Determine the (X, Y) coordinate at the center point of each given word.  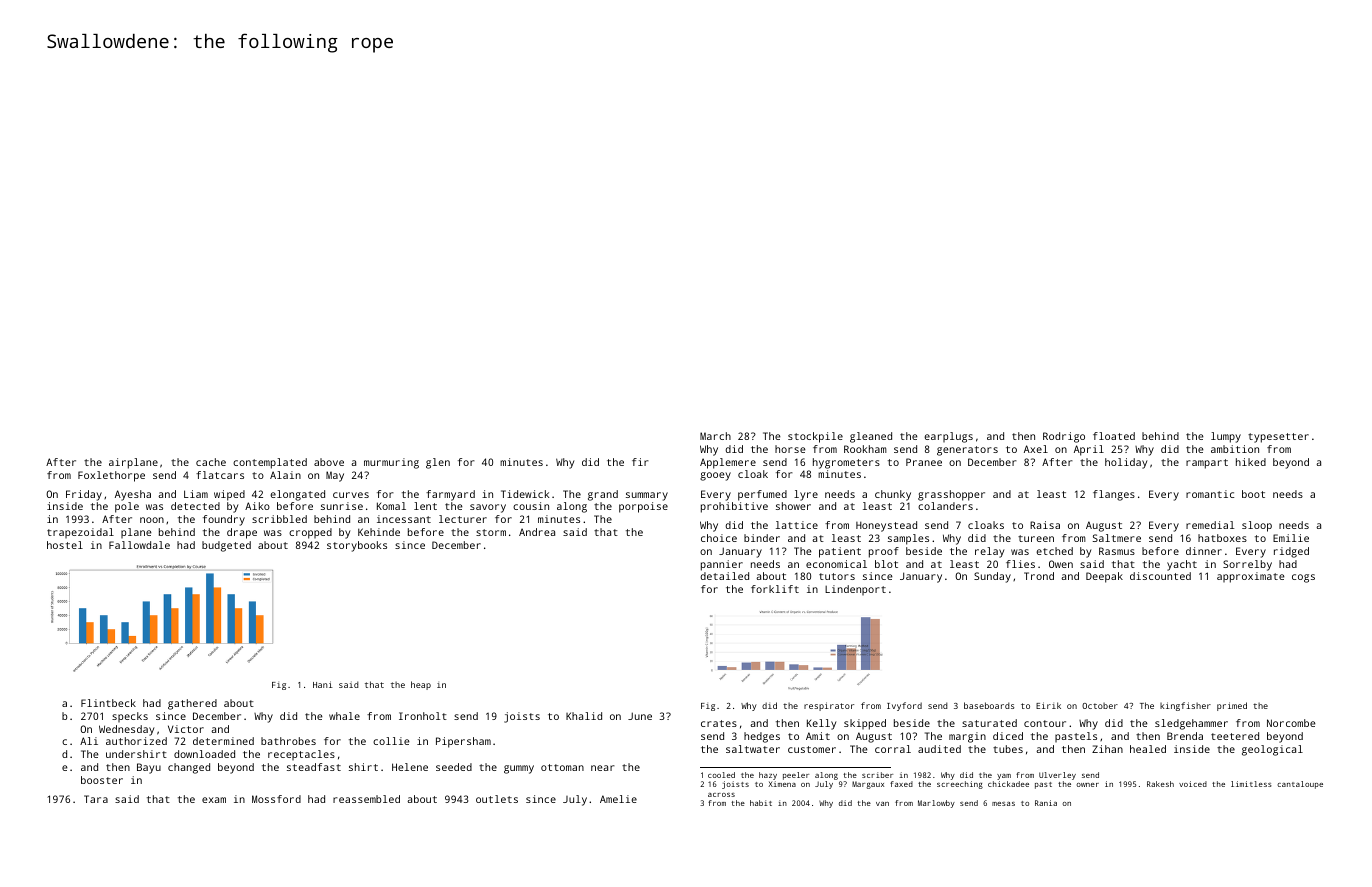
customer (812, 749)
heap (421, 685)
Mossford (276, 799)
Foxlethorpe (111, 476)
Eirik (1048, 705)
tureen (1036, 538)
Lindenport (855, 590)
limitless (1251, 784)
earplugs (948, 437)
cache (211, 462)
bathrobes (288, 741)
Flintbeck (108, 703)
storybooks (357, 546)
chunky (893, 495)
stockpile (815, 437)
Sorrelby (1247, 565)
